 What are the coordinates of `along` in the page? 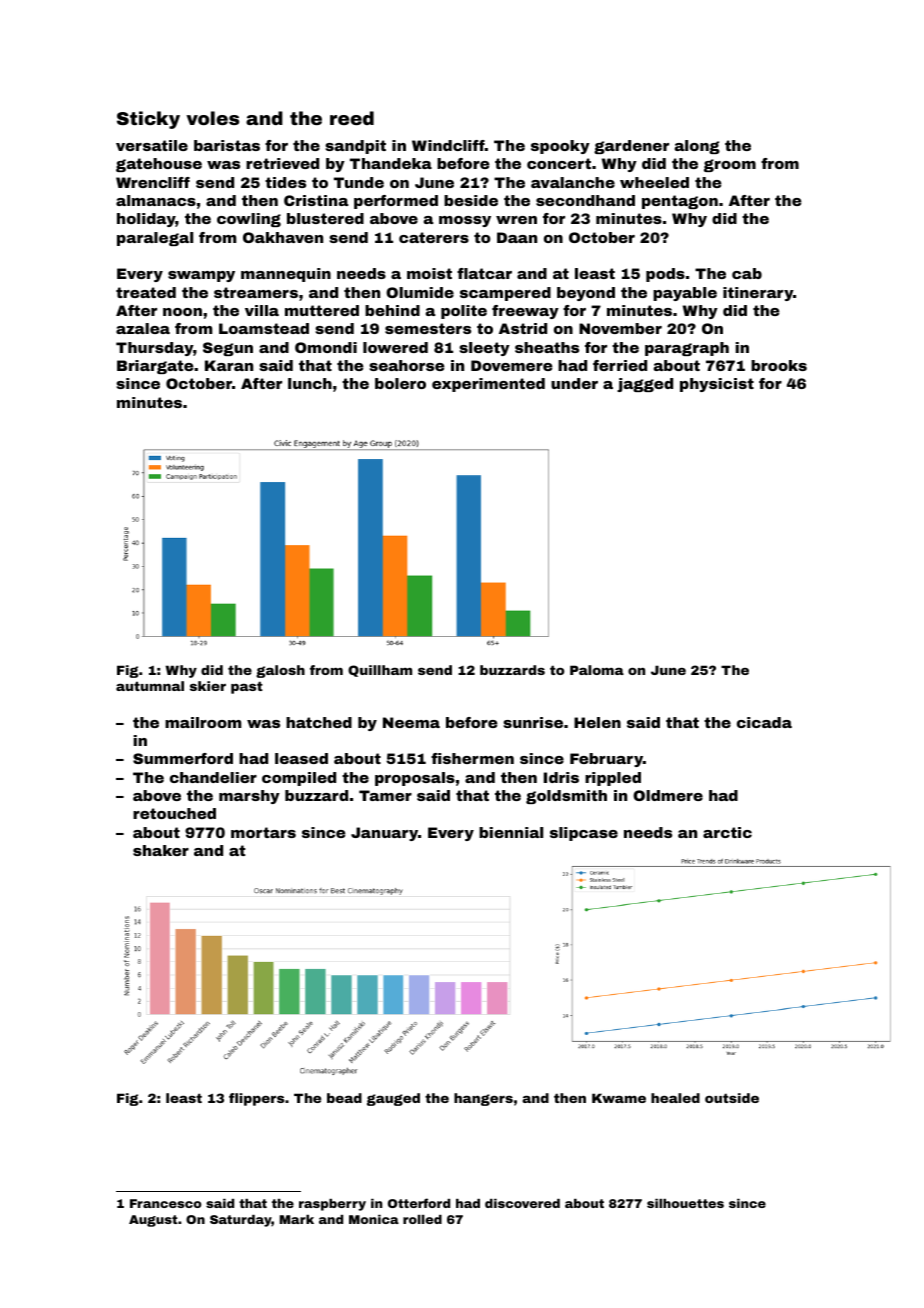 It's located at (697, 147).
